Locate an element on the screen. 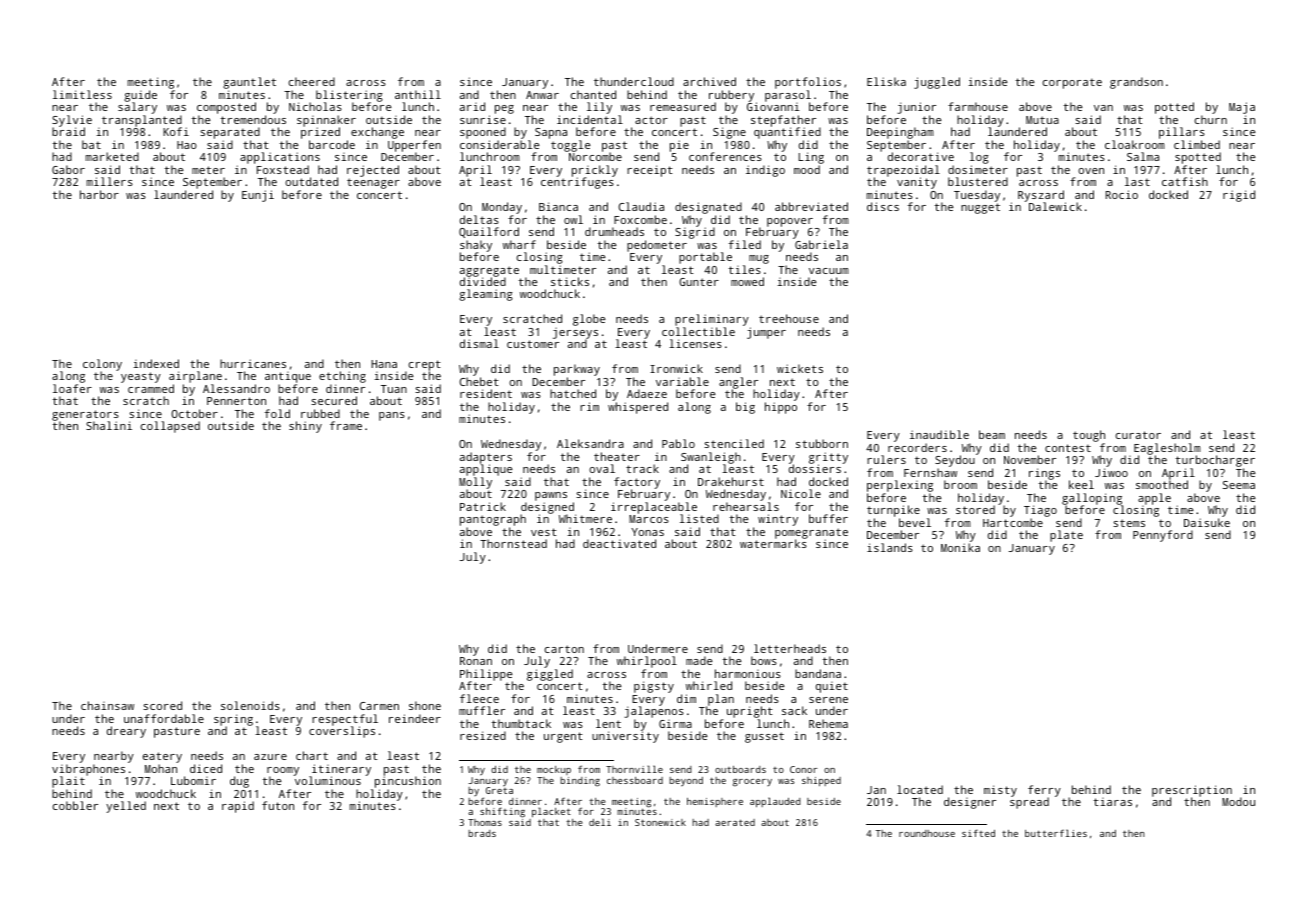 Image resolution: width=1308 pixels, height=924 pixels. Maja is located at coordinates (1242, 108).
